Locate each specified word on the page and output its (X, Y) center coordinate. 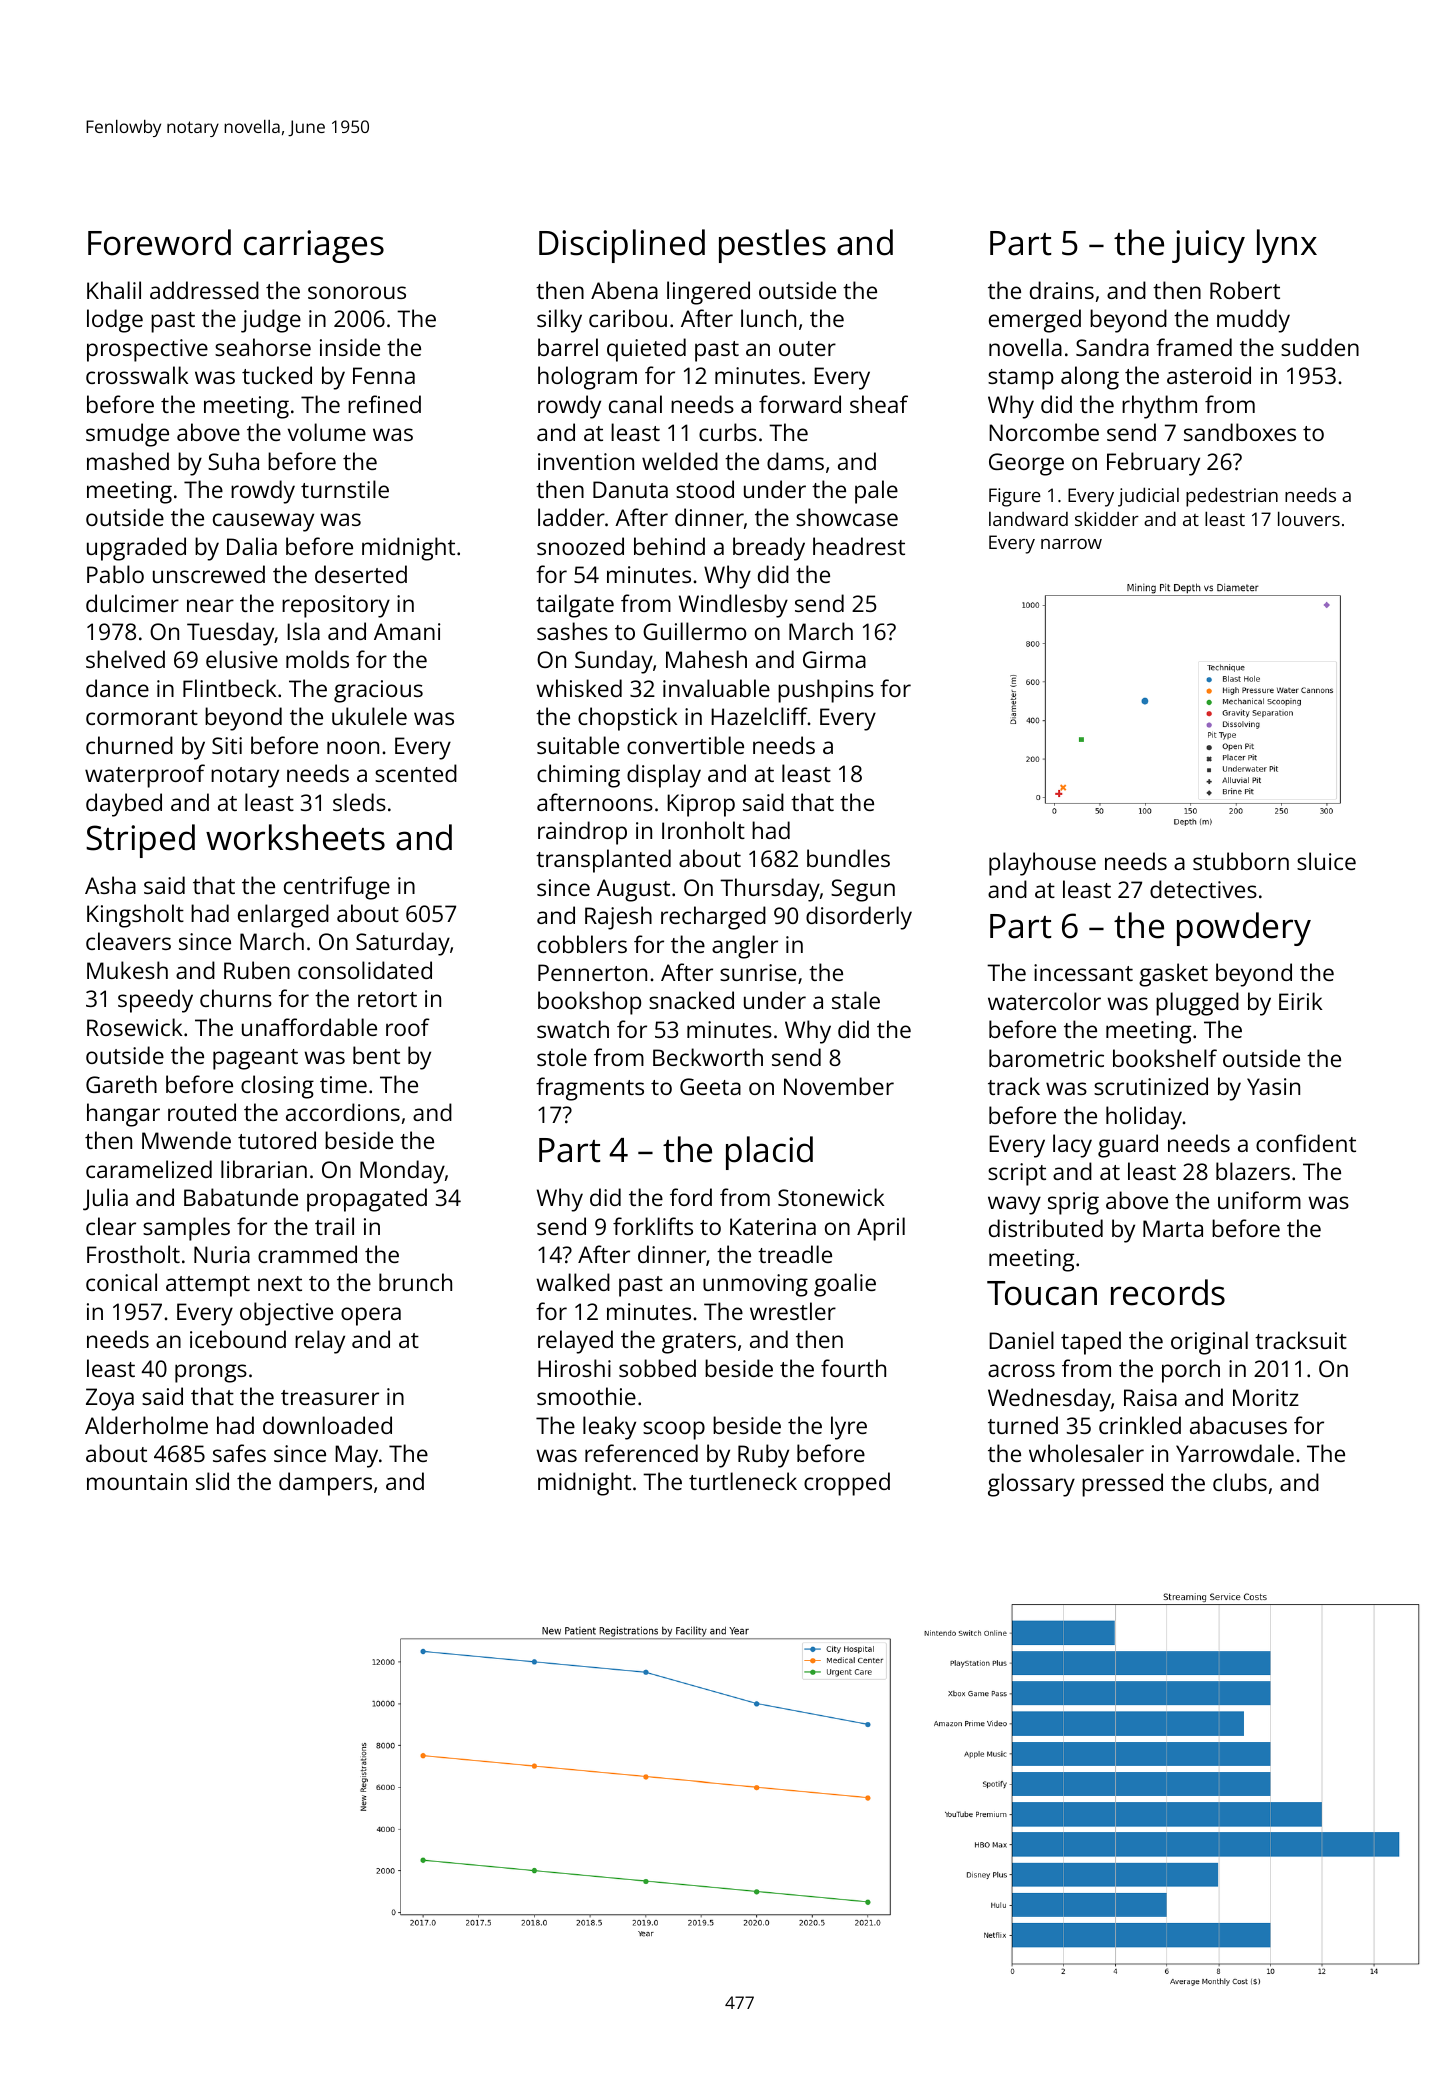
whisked (579, 688)
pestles (772, 246)
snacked (691, 1000)
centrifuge (337, 888)
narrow (1071, 544)
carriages (314, 246)
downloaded (327, 1425)
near (210, 605)
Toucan (1042, 1293)
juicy (1208, 246)
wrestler (793, 1311)
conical (121, 1282)
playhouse (1042, 864)
